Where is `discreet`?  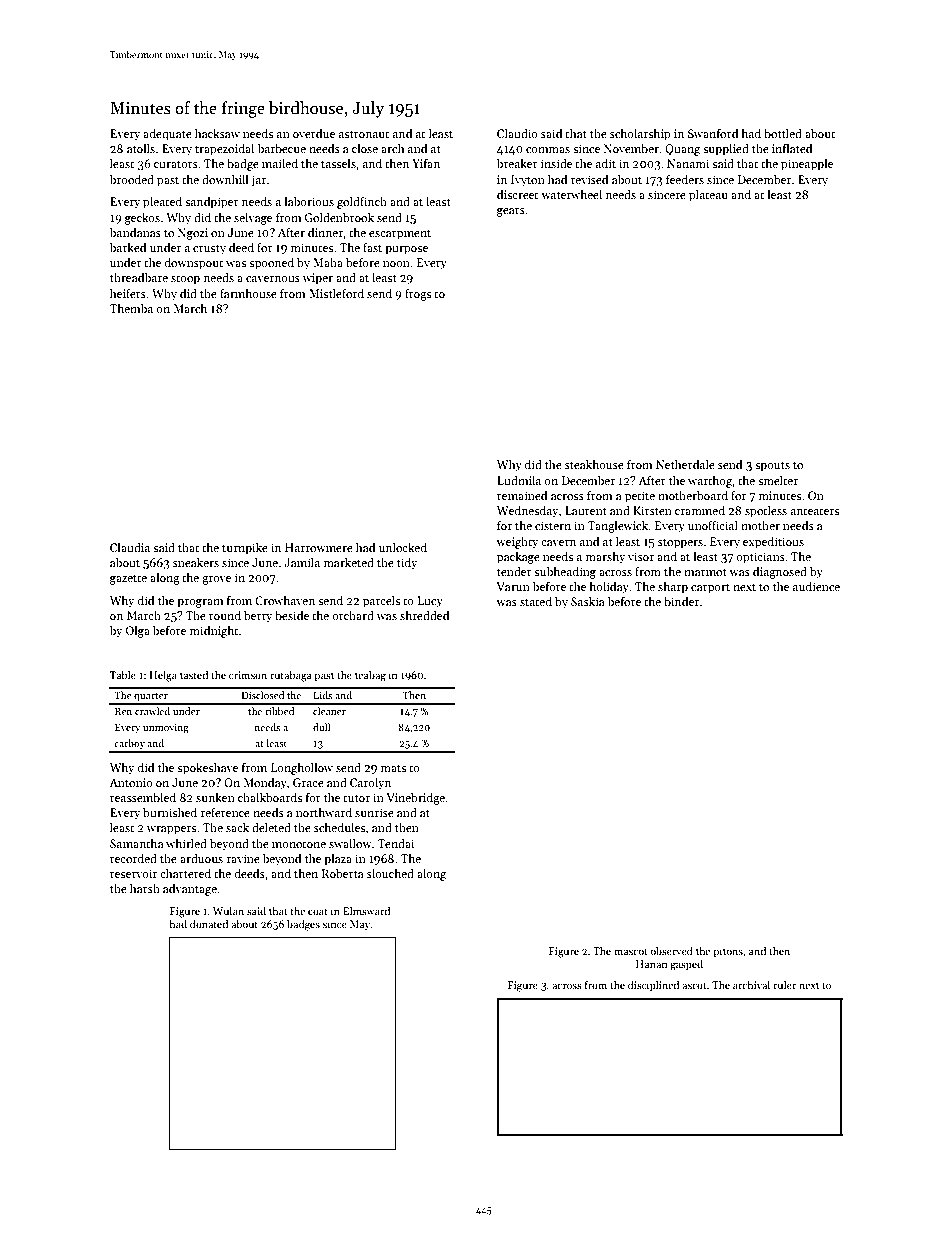 discreet is located at coordinates (517, 194).
